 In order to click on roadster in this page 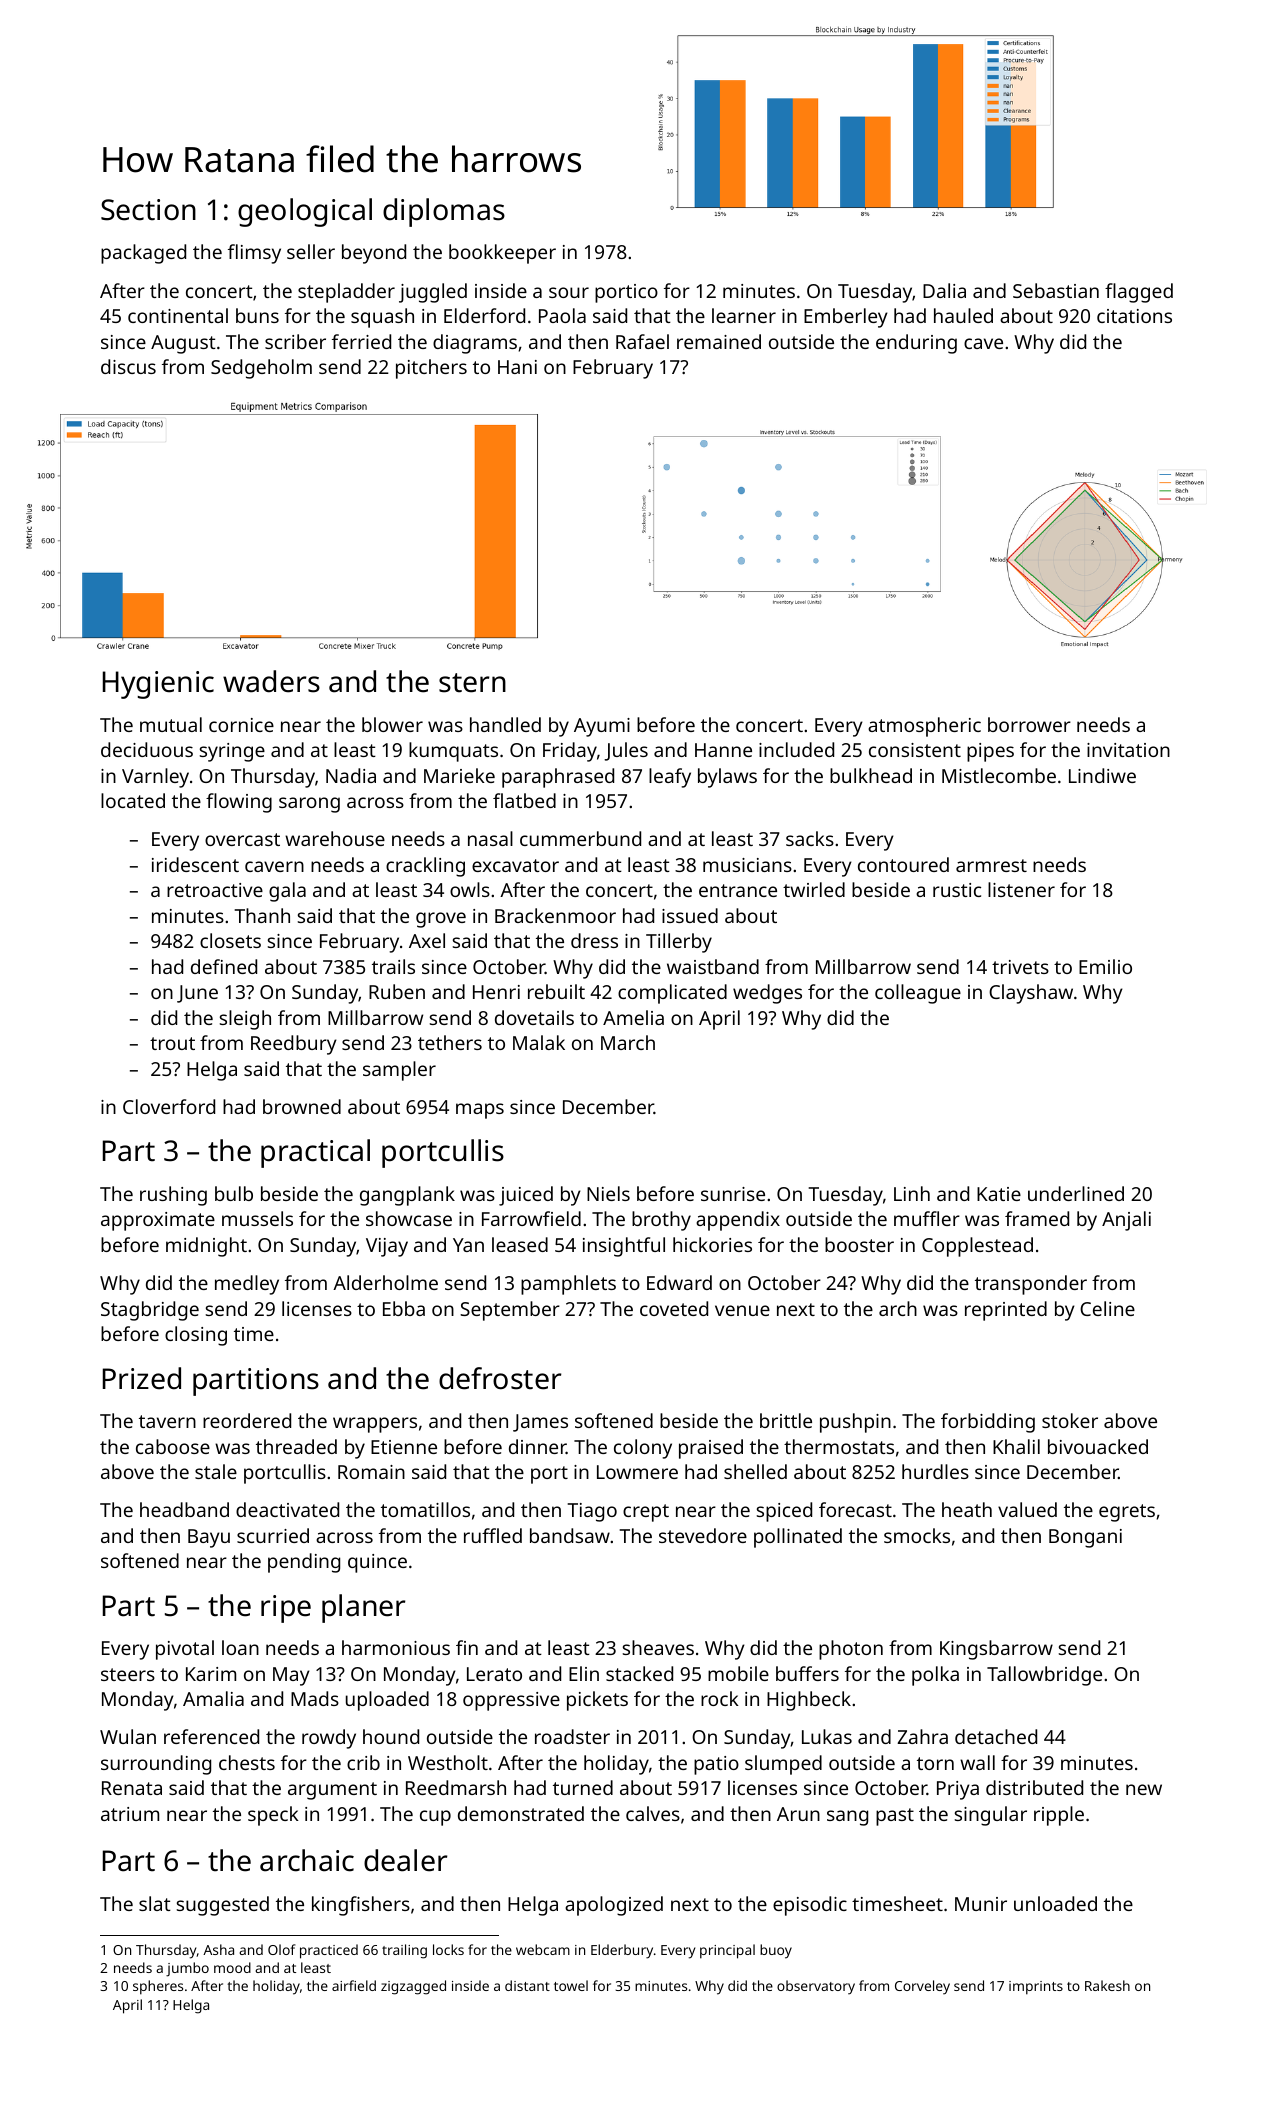, I will do `click(572, 1736)`.
